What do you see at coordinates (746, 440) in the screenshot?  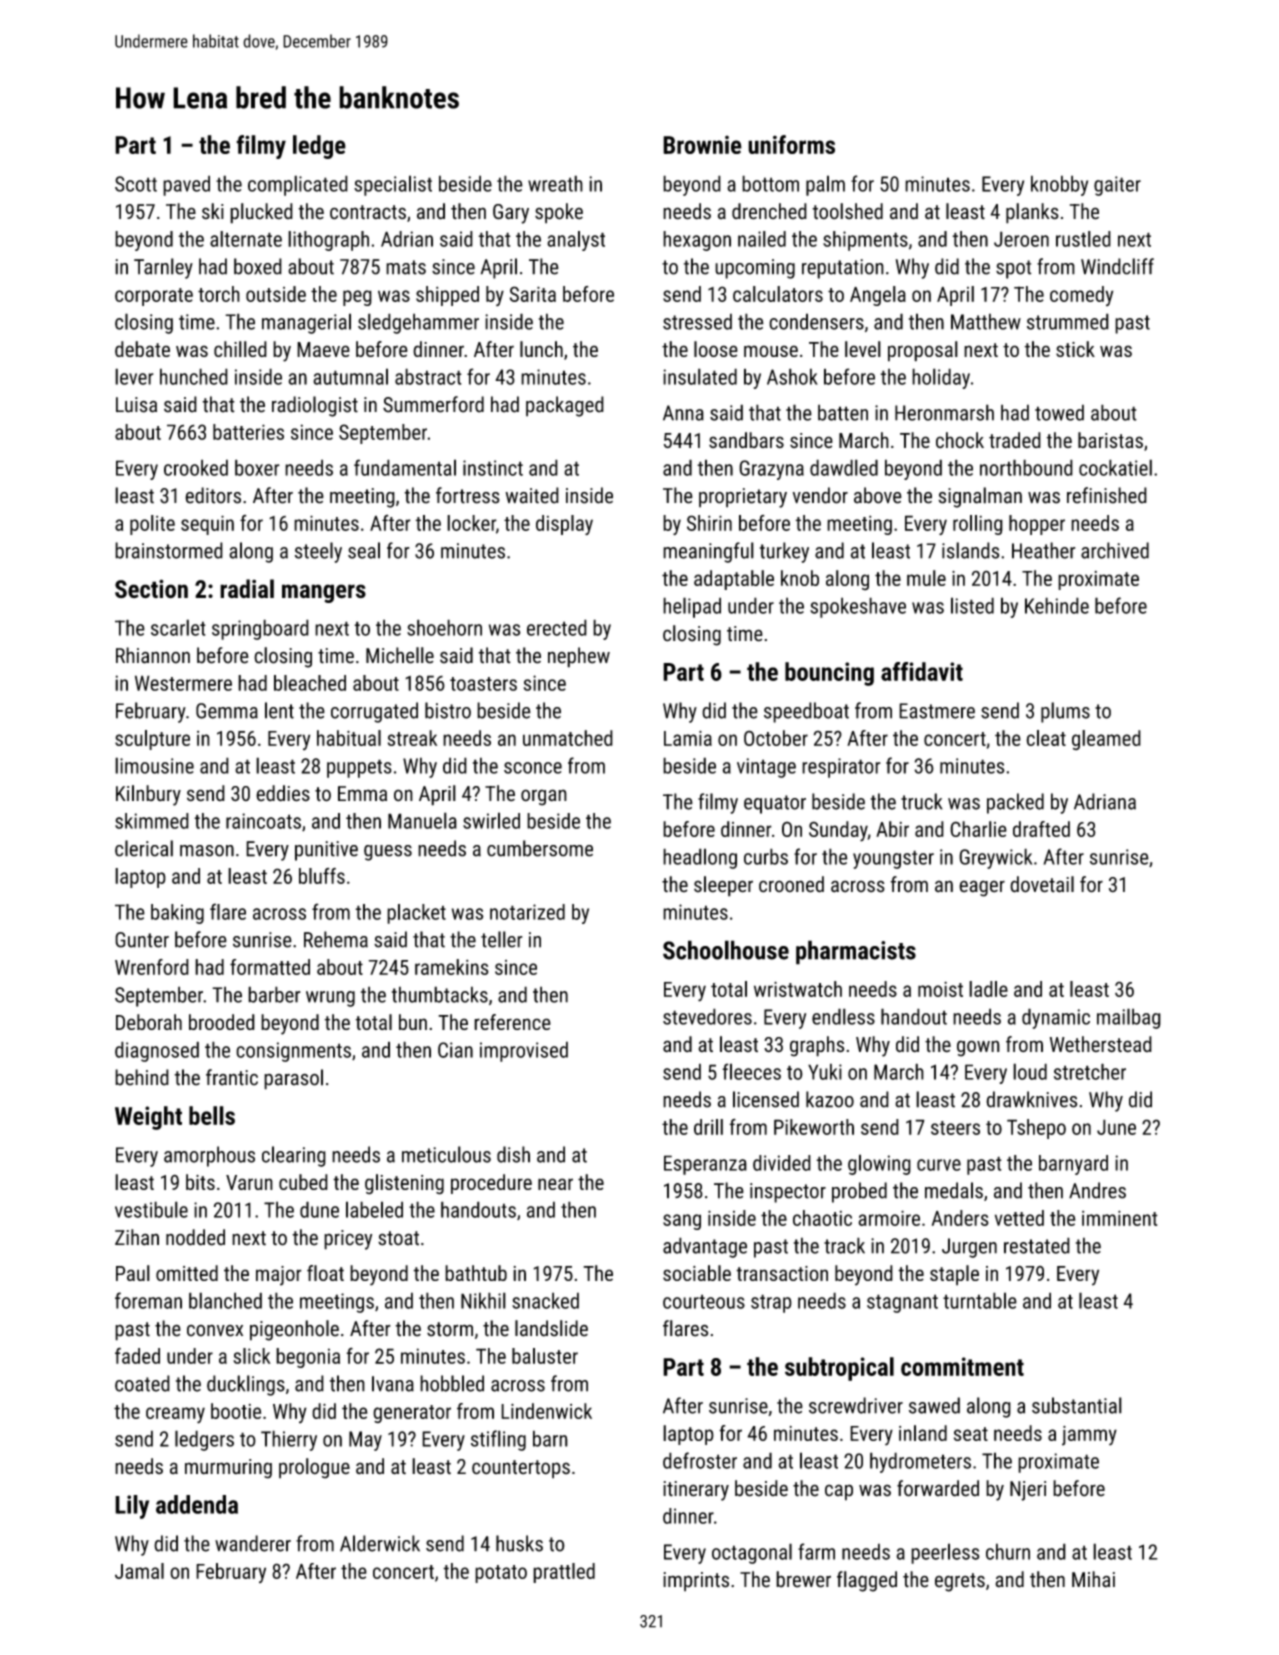 I see `sandbars` at bounding box center [746, 440].
